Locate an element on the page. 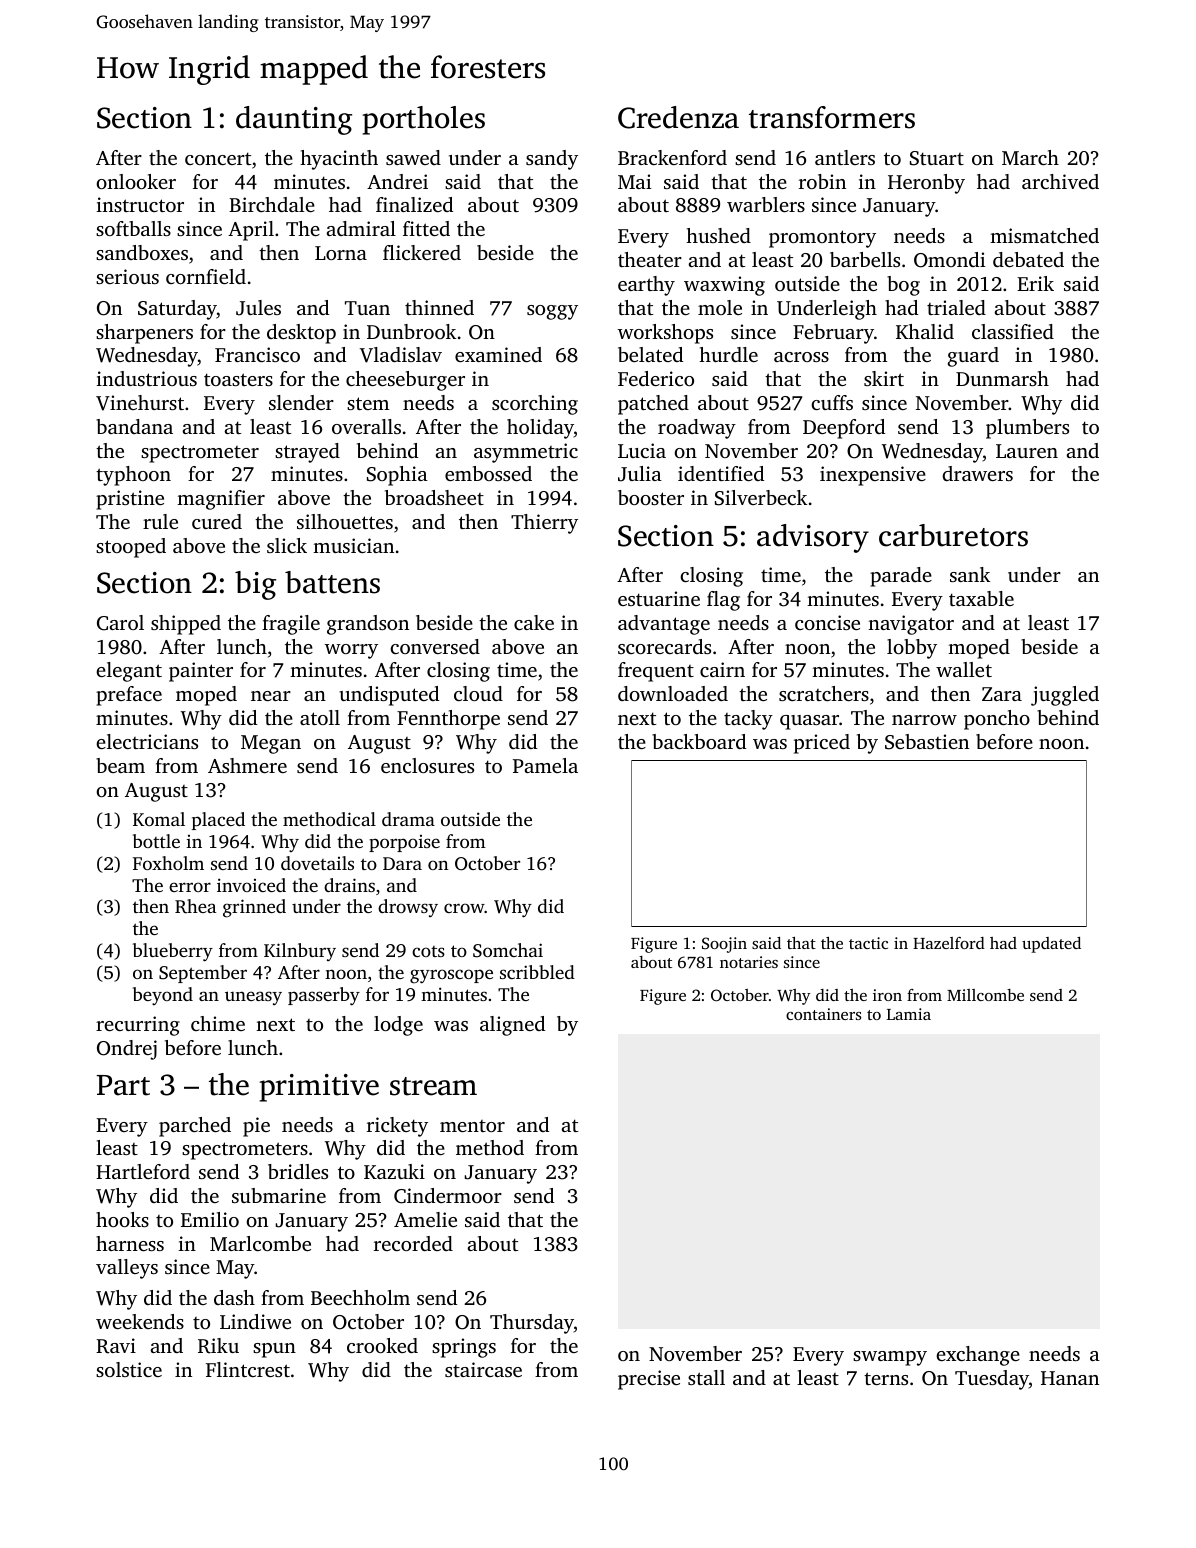  spun is located at coordinates (274, 1350).
